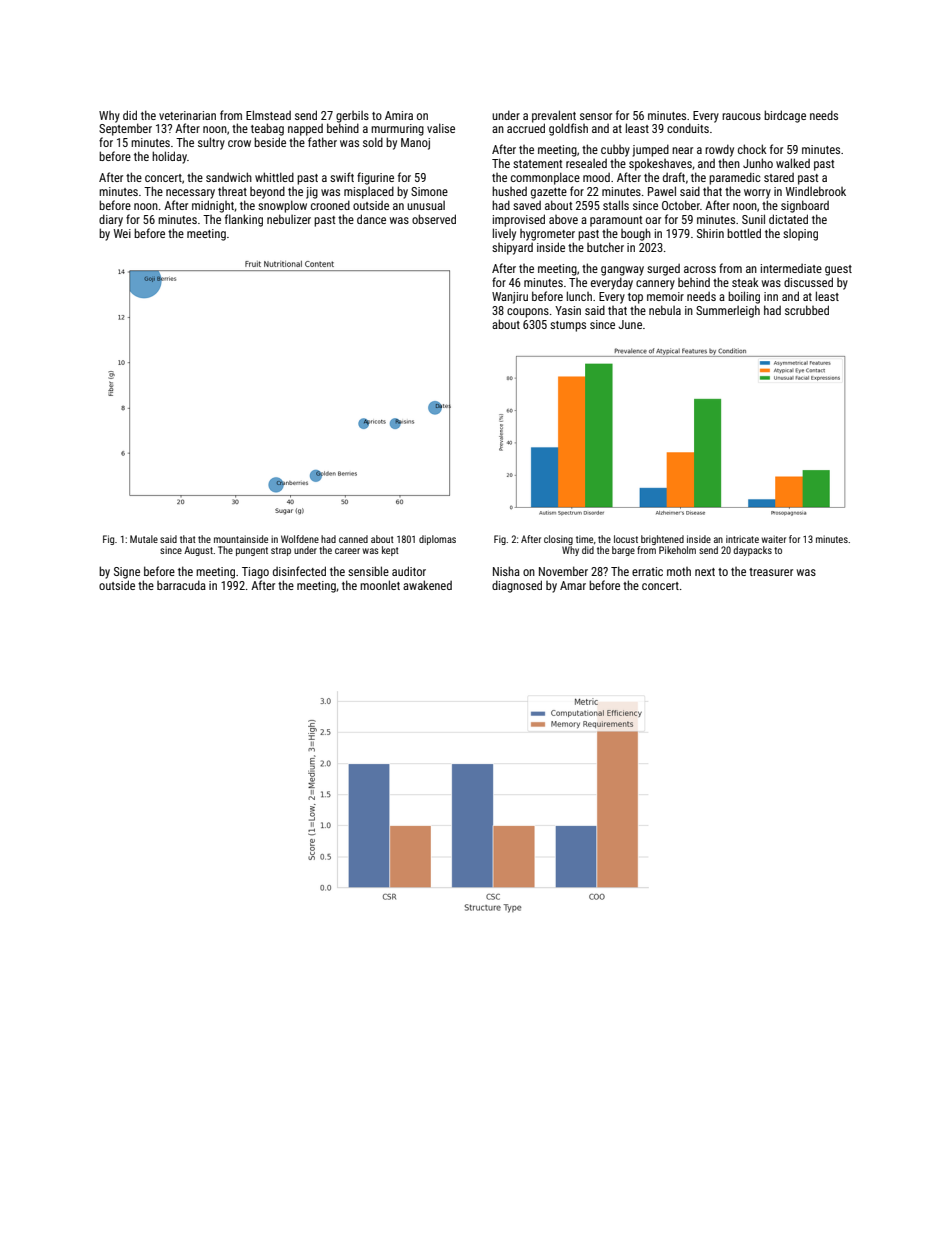 This page has height=1233, width=952. Describe the element at coordinates (187, 115) in the page. I see `veterinarian` at that location.
